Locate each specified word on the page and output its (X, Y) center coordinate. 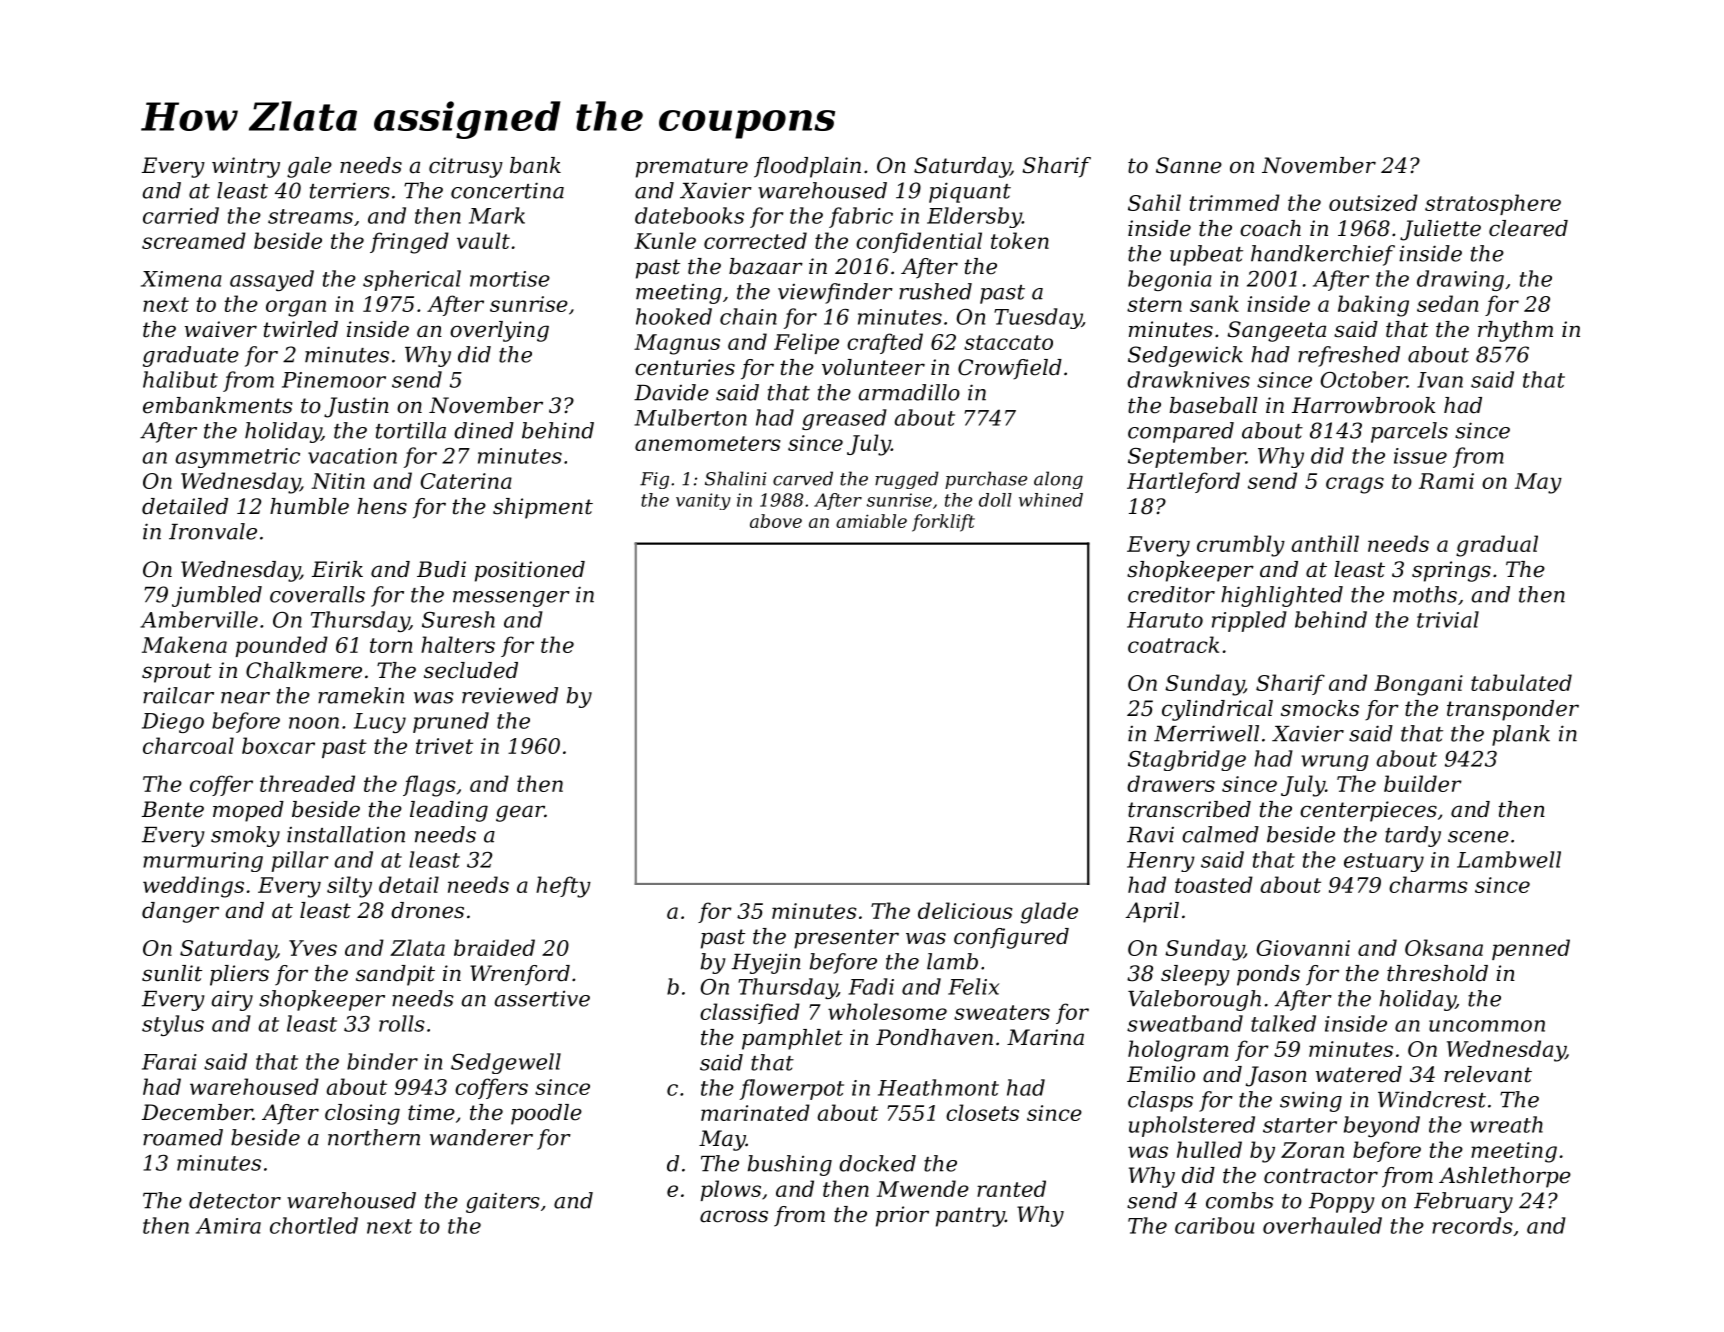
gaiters (503, 1203)
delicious (965, 910)
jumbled (217, 596)
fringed (409, 243)
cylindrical (1217, 710)
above (776, 521)
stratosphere (1493, 204)
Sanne (1189, 165)
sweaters (1002, 1012)
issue (1420, 456)
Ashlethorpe (1505, 1177)
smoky (245, 836)
